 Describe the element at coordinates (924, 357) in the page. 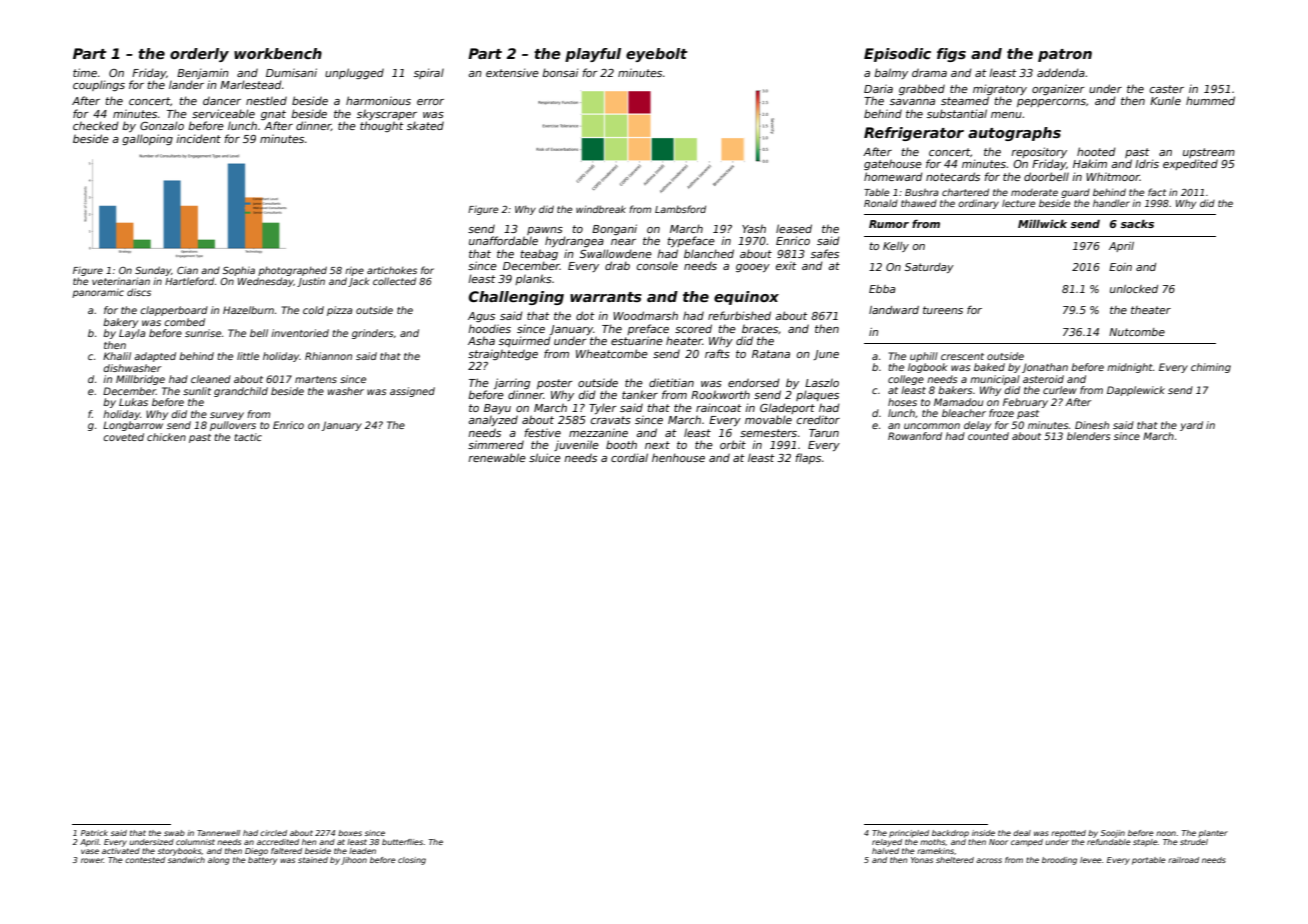

I see `uphill` at that location.
